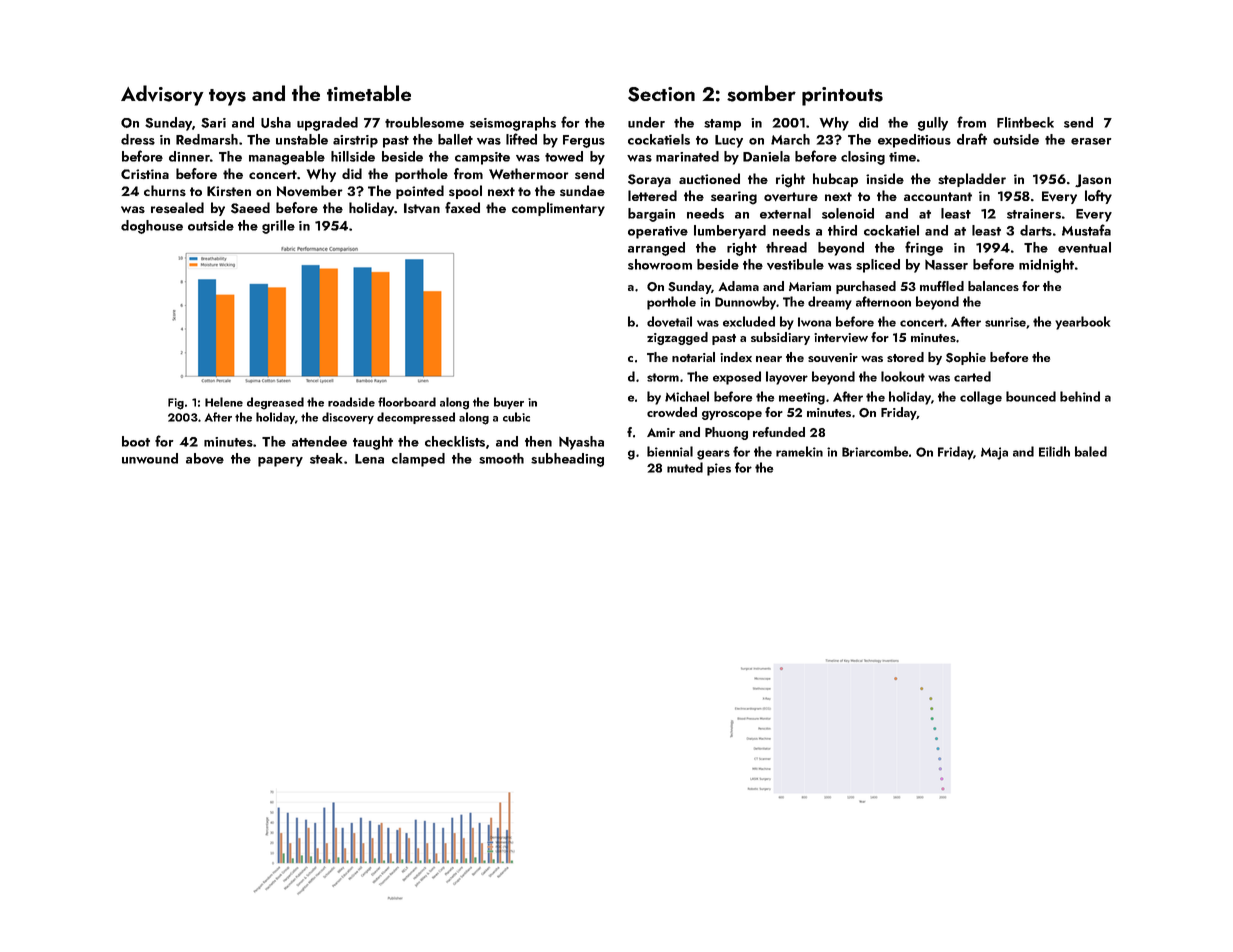 The image size is (1233, 952). Describe the element at coordinates (649, 180) in the document. I see `Soraya` at that location.
